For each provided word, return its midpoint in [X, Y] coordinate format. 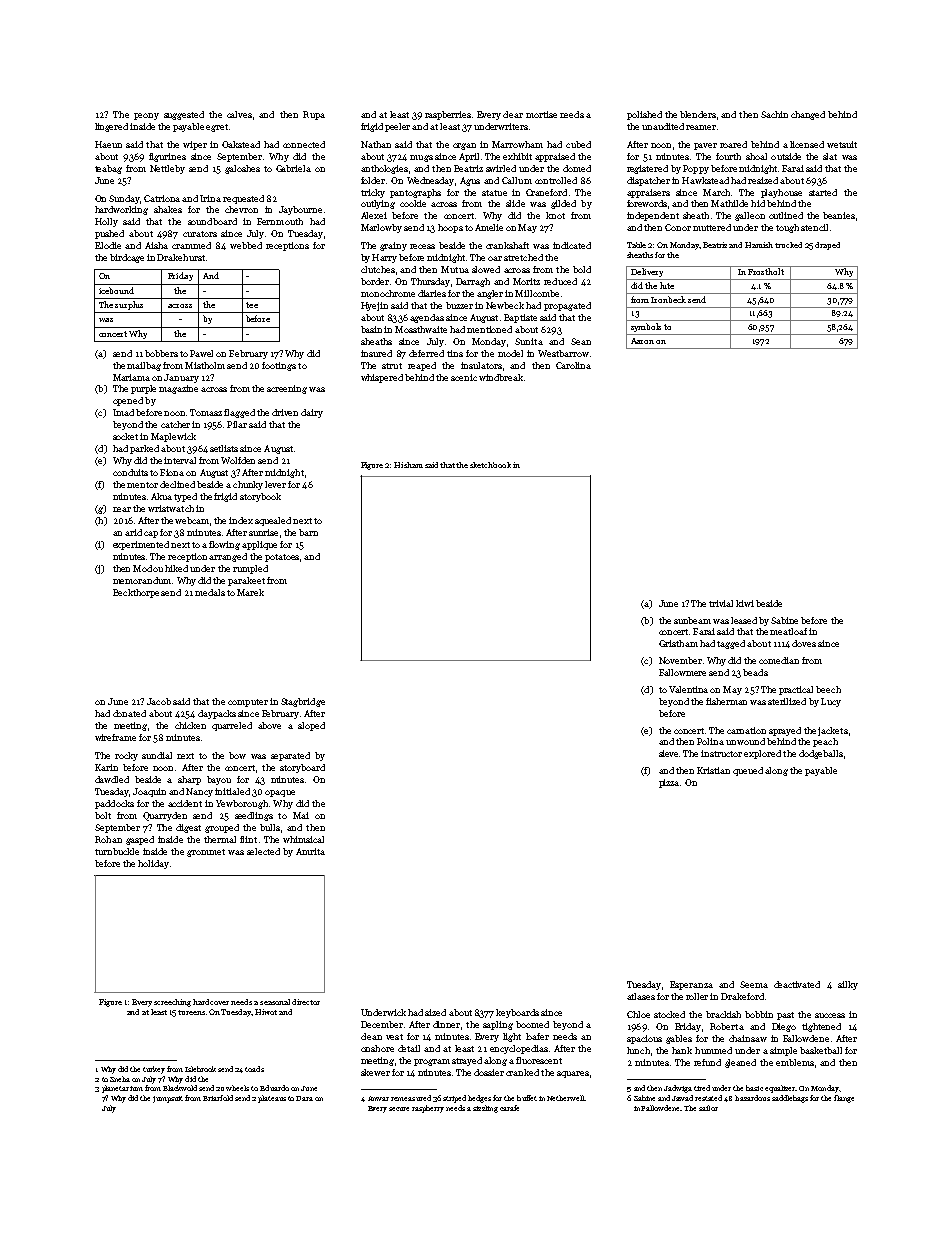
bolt [103, 815]
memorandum [142, 580]
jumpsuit [168, 1099]
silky [848, 985]
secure [399, 1109]
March [716, 192]
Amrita [310, 851]
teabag [108, 169]
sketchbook [490, 465]
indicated [572, 245]
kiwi [745, 603]
